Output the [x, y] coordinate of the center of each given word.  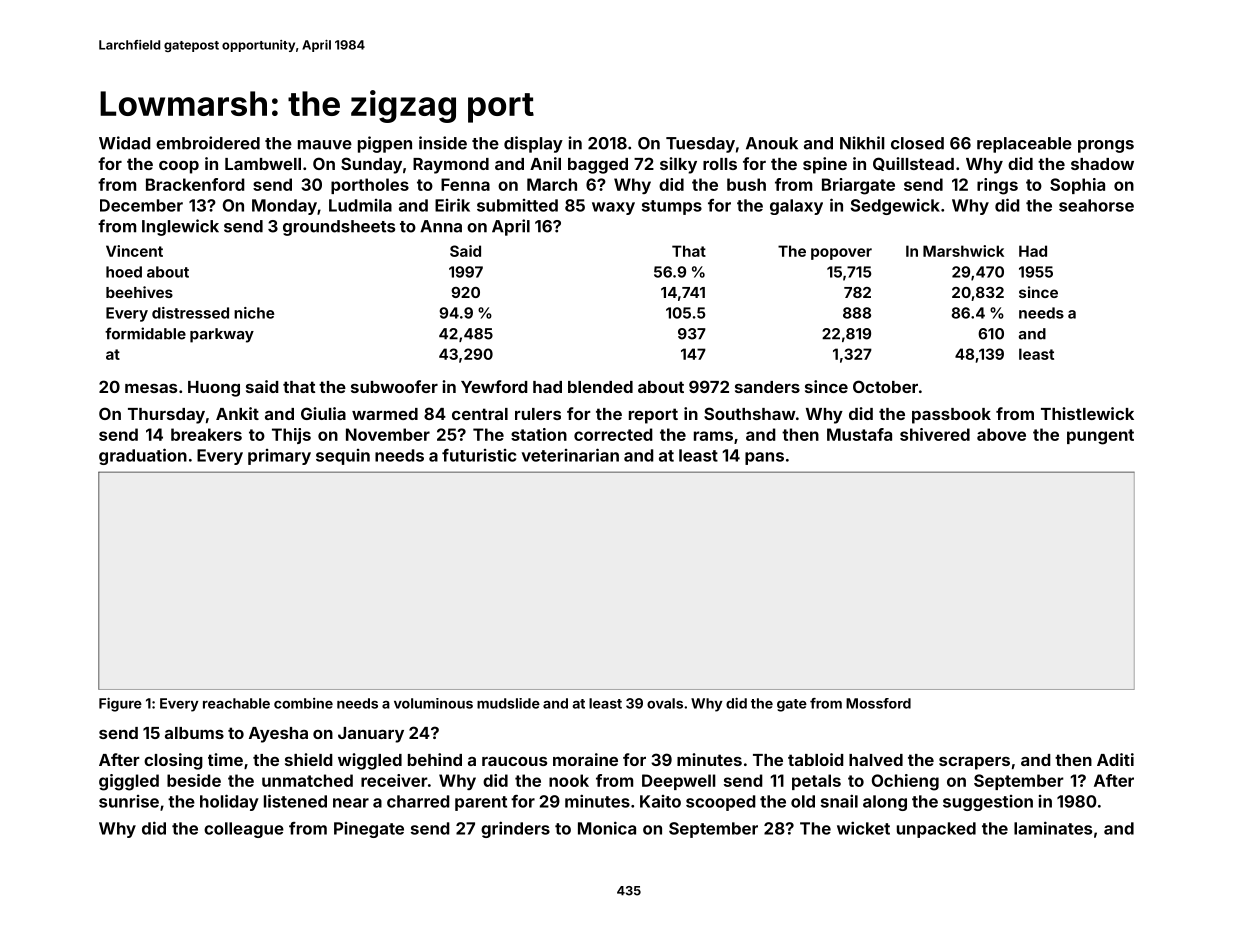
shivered [935, 434]
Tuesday [700, 145]
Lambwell [263, 164]
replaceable [1024, 145]
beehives [139, 292]
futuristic [479, 455]
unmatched [307, 780]
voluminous [433, 703]
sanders [767, 387]
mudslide [508, 703]
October [885, 386]
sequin [343, 457]
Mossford [878, 703]
